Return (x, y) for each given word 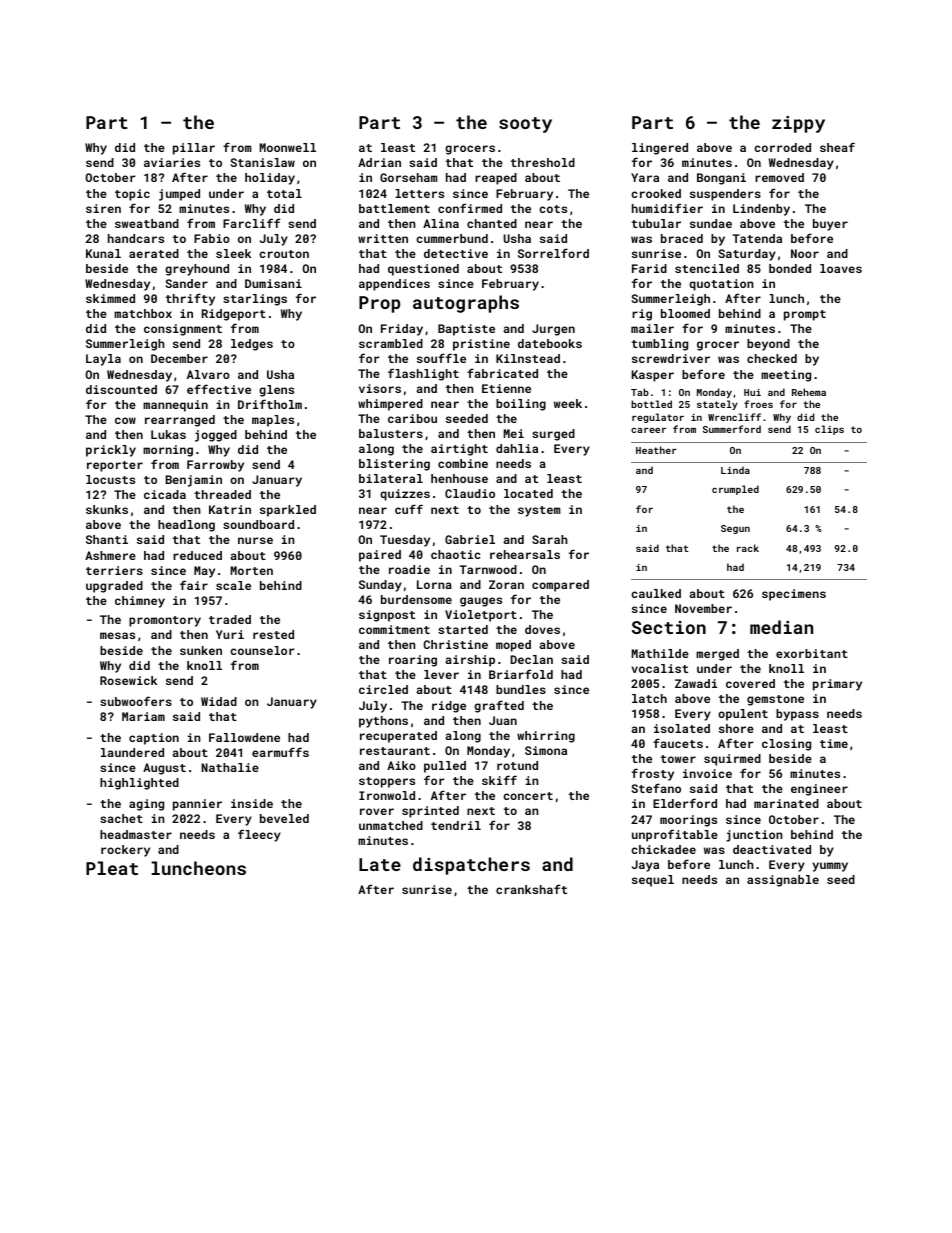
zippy (798, 124)
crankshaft (531, 889)
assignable (783, 881)
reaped (496, 179)
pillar (194, 149)
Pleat (112, 868)
